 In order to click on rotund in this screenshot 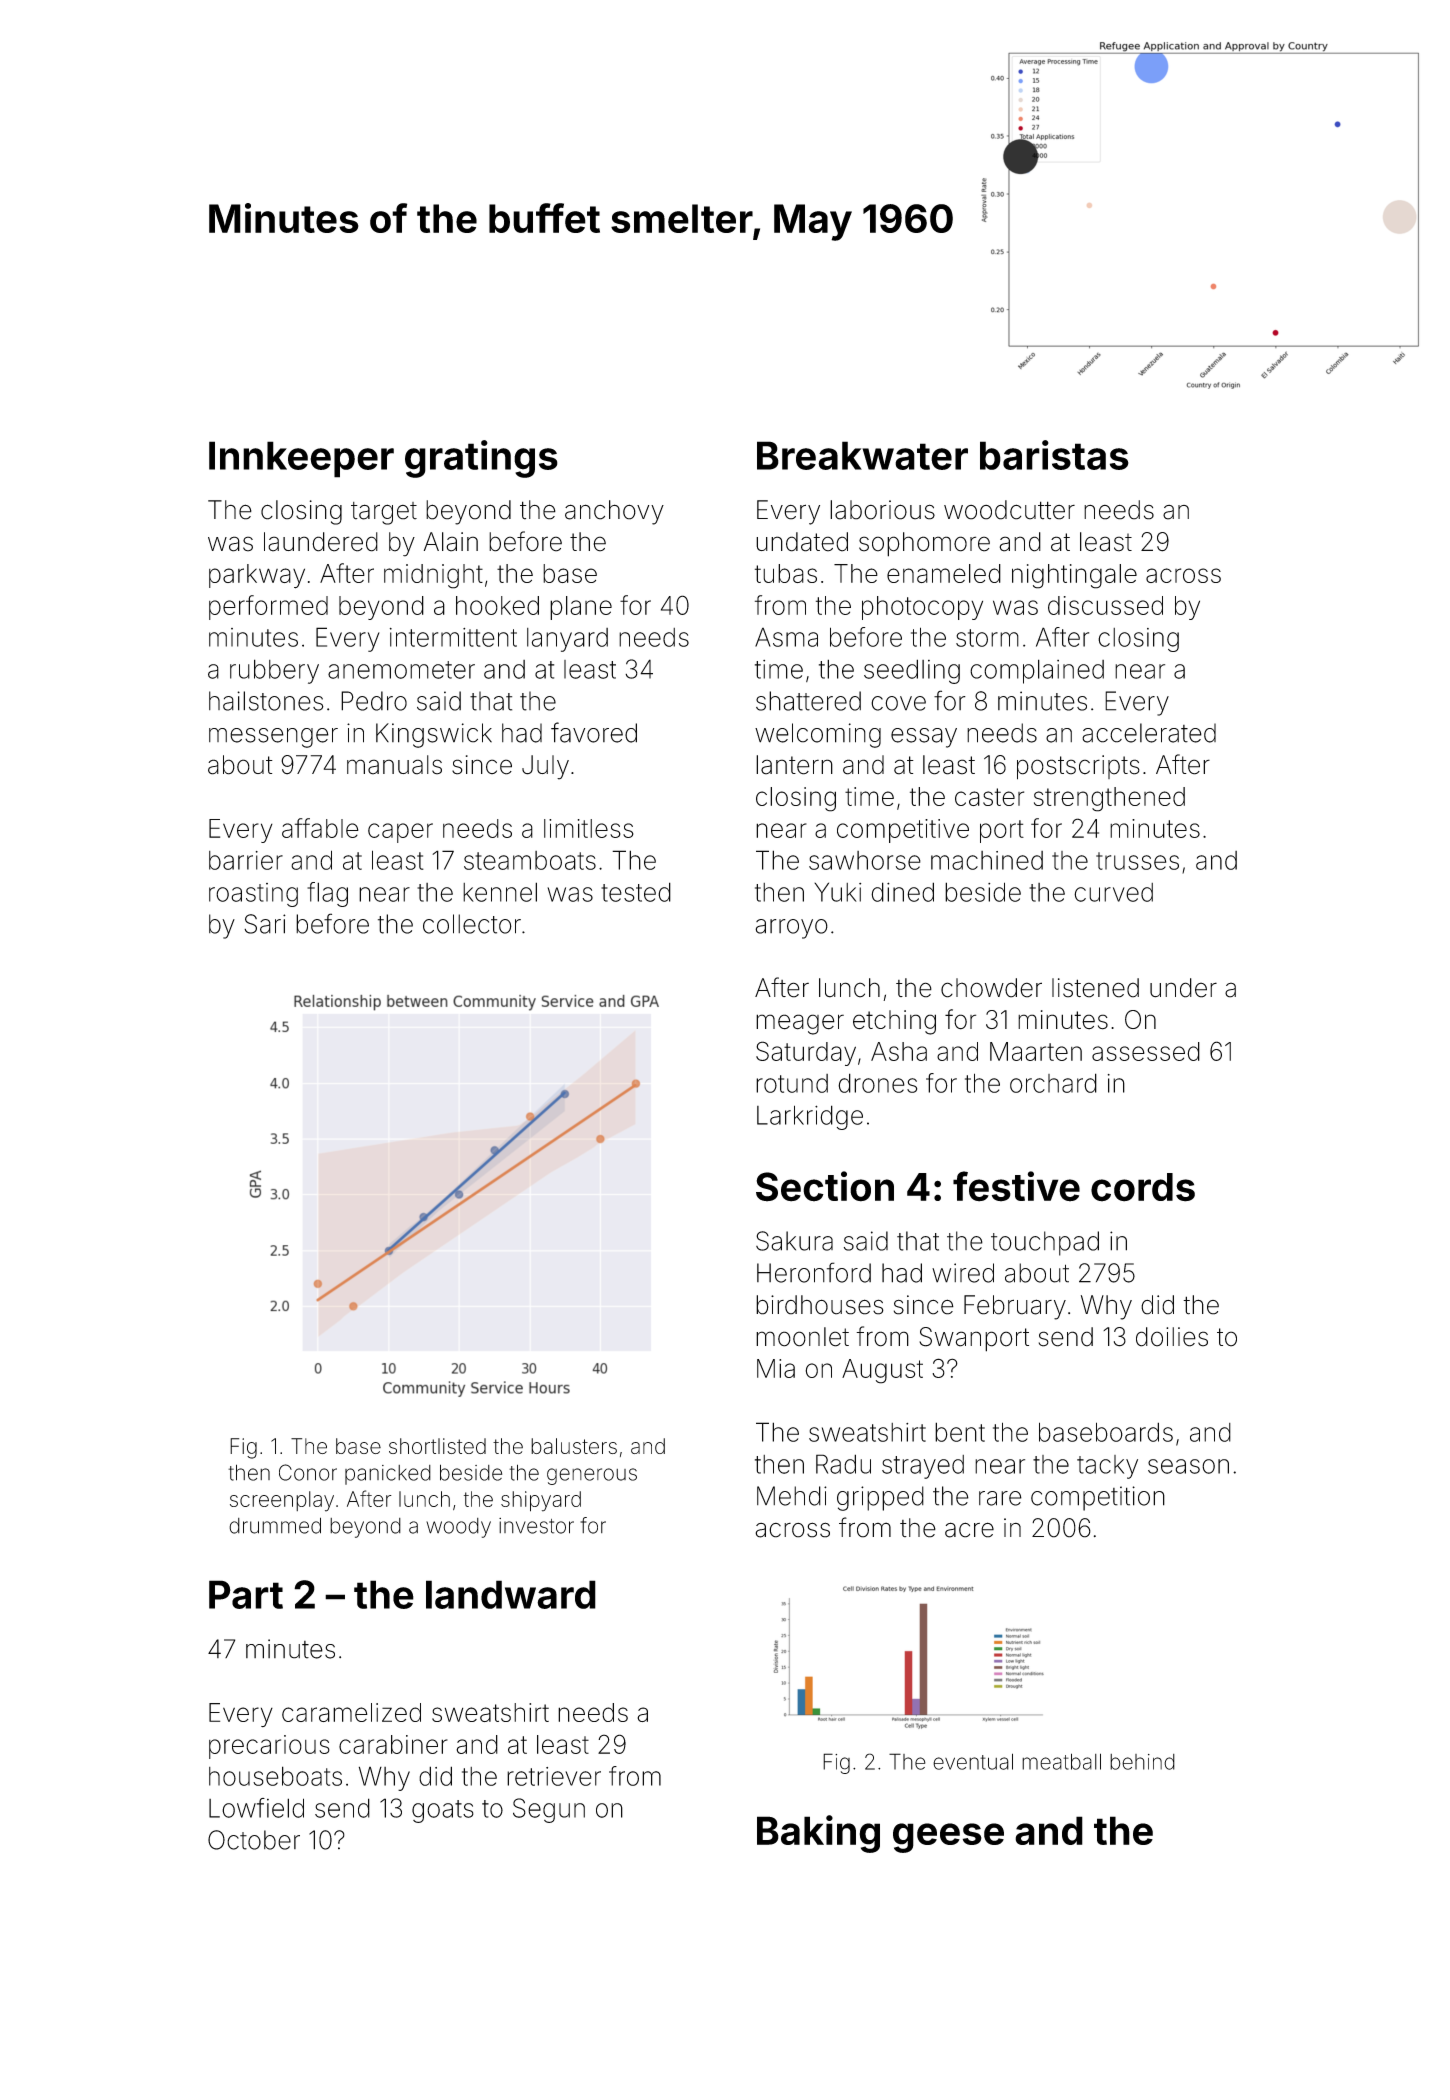, I will do `click(792, 1083)`.
